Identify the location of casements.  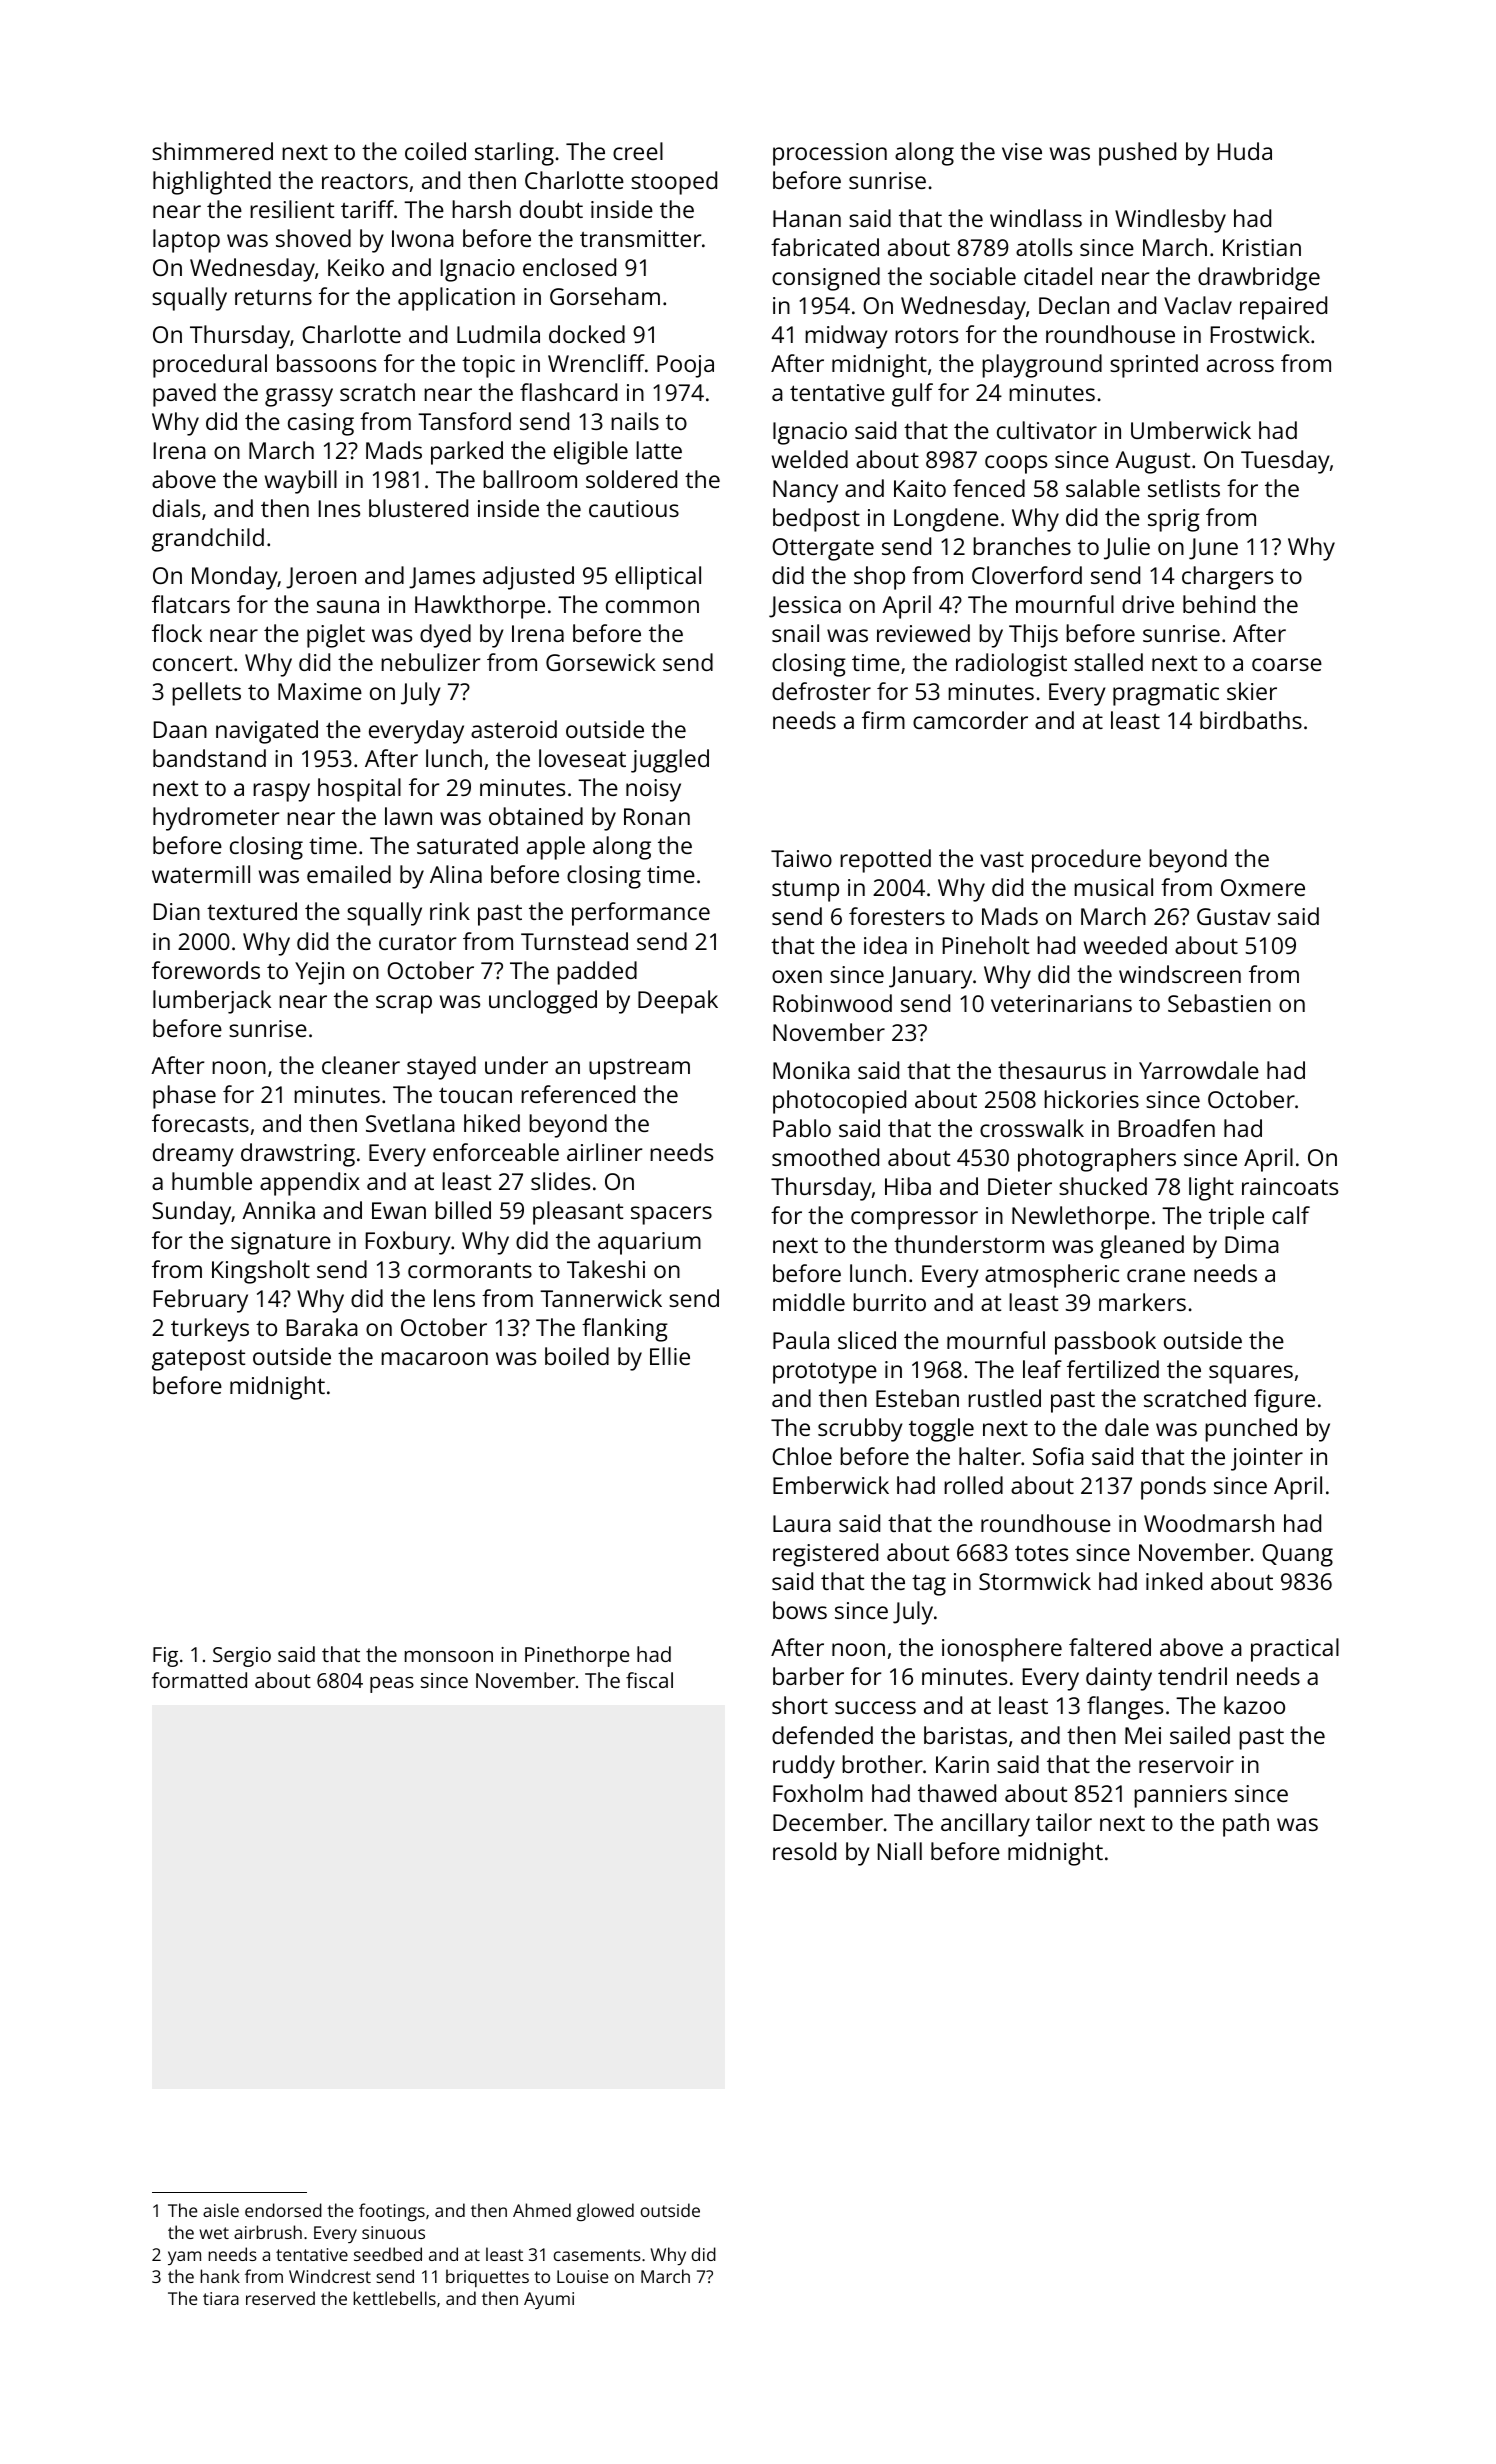
(597, 2255).
